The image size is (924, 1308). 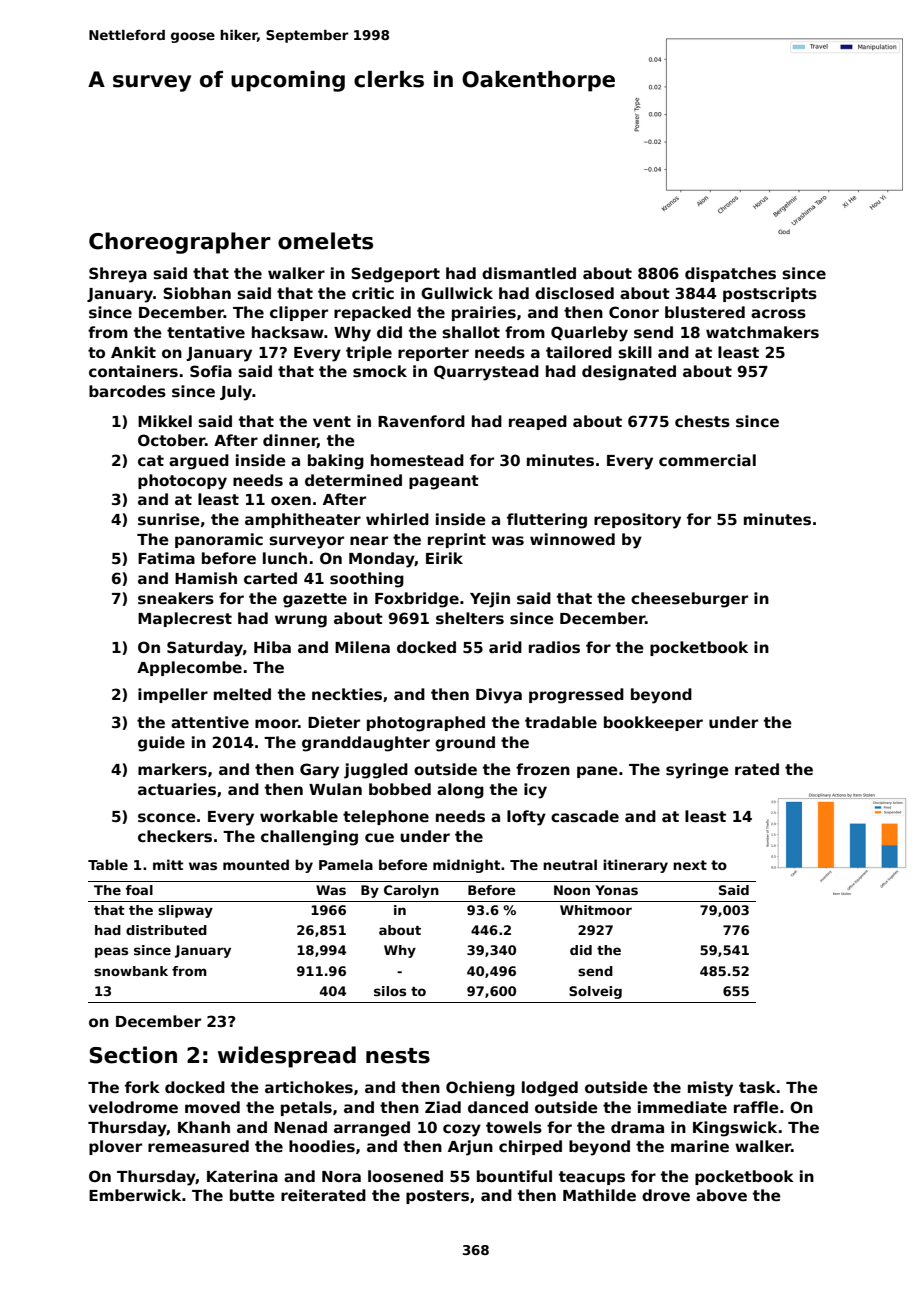 I want to click on Maplecrest, so click(x=185, y=619).
